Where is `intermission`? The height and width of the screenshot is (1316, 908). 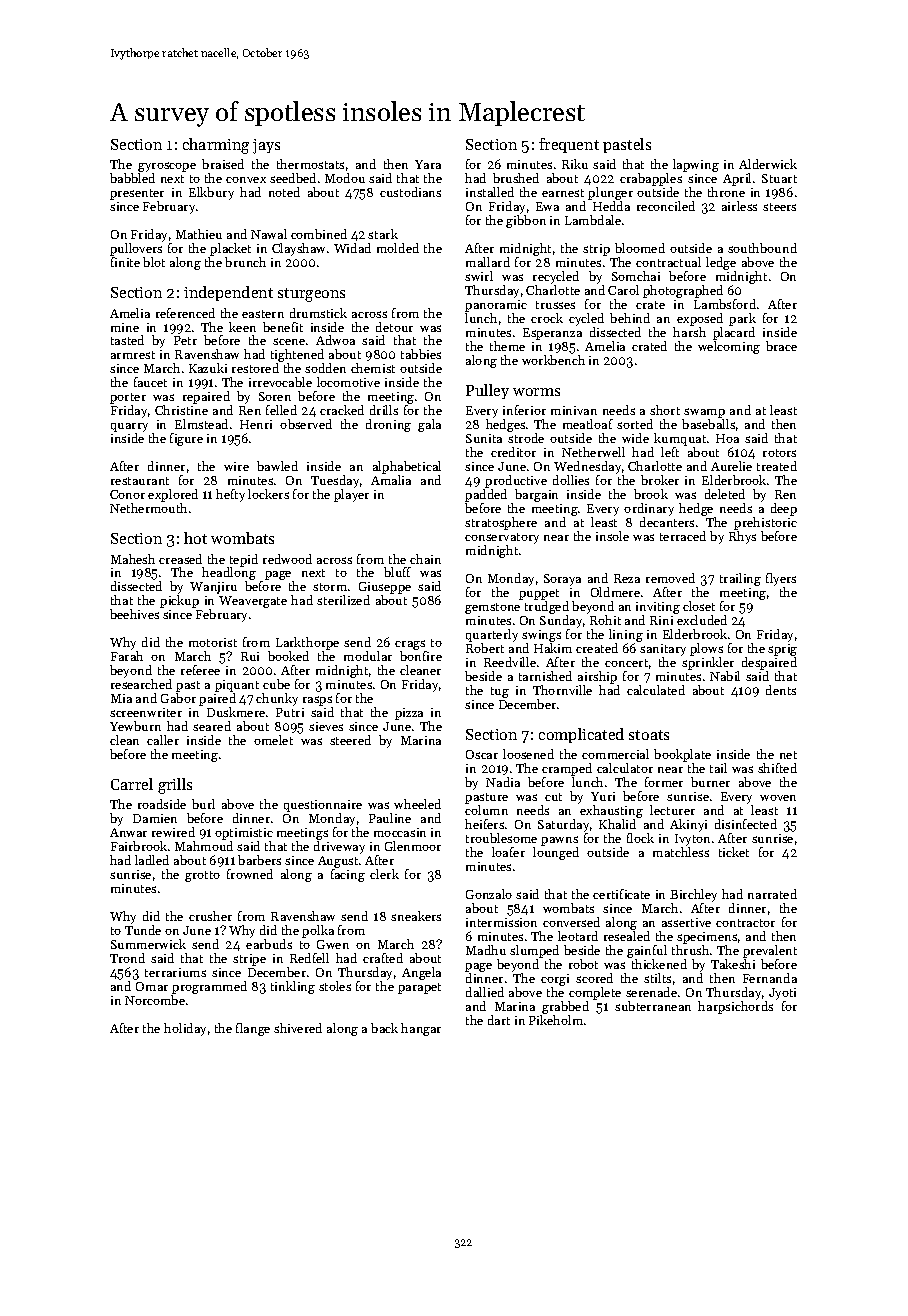
intermission is located at coordinates (501, 922).
